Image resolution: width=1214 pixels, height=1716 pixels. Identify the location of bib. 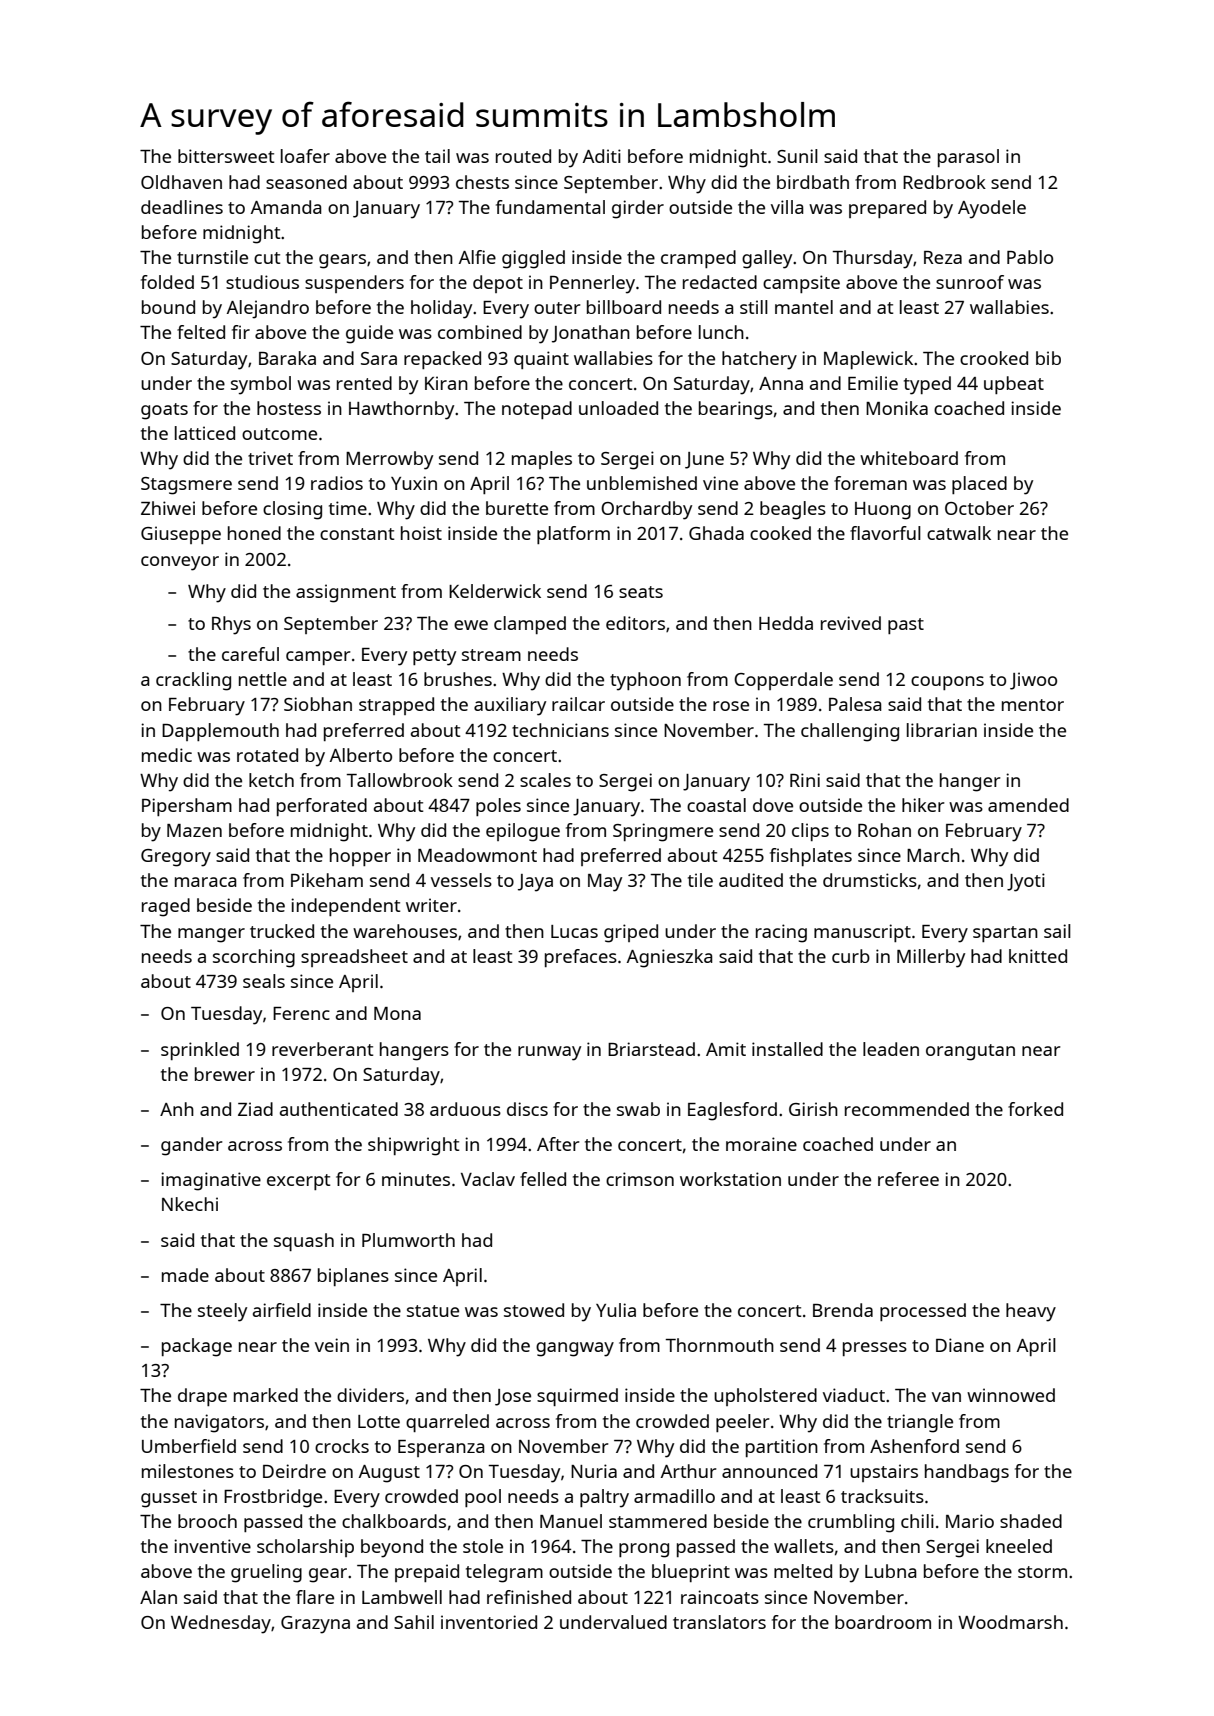
(1048, 358).
